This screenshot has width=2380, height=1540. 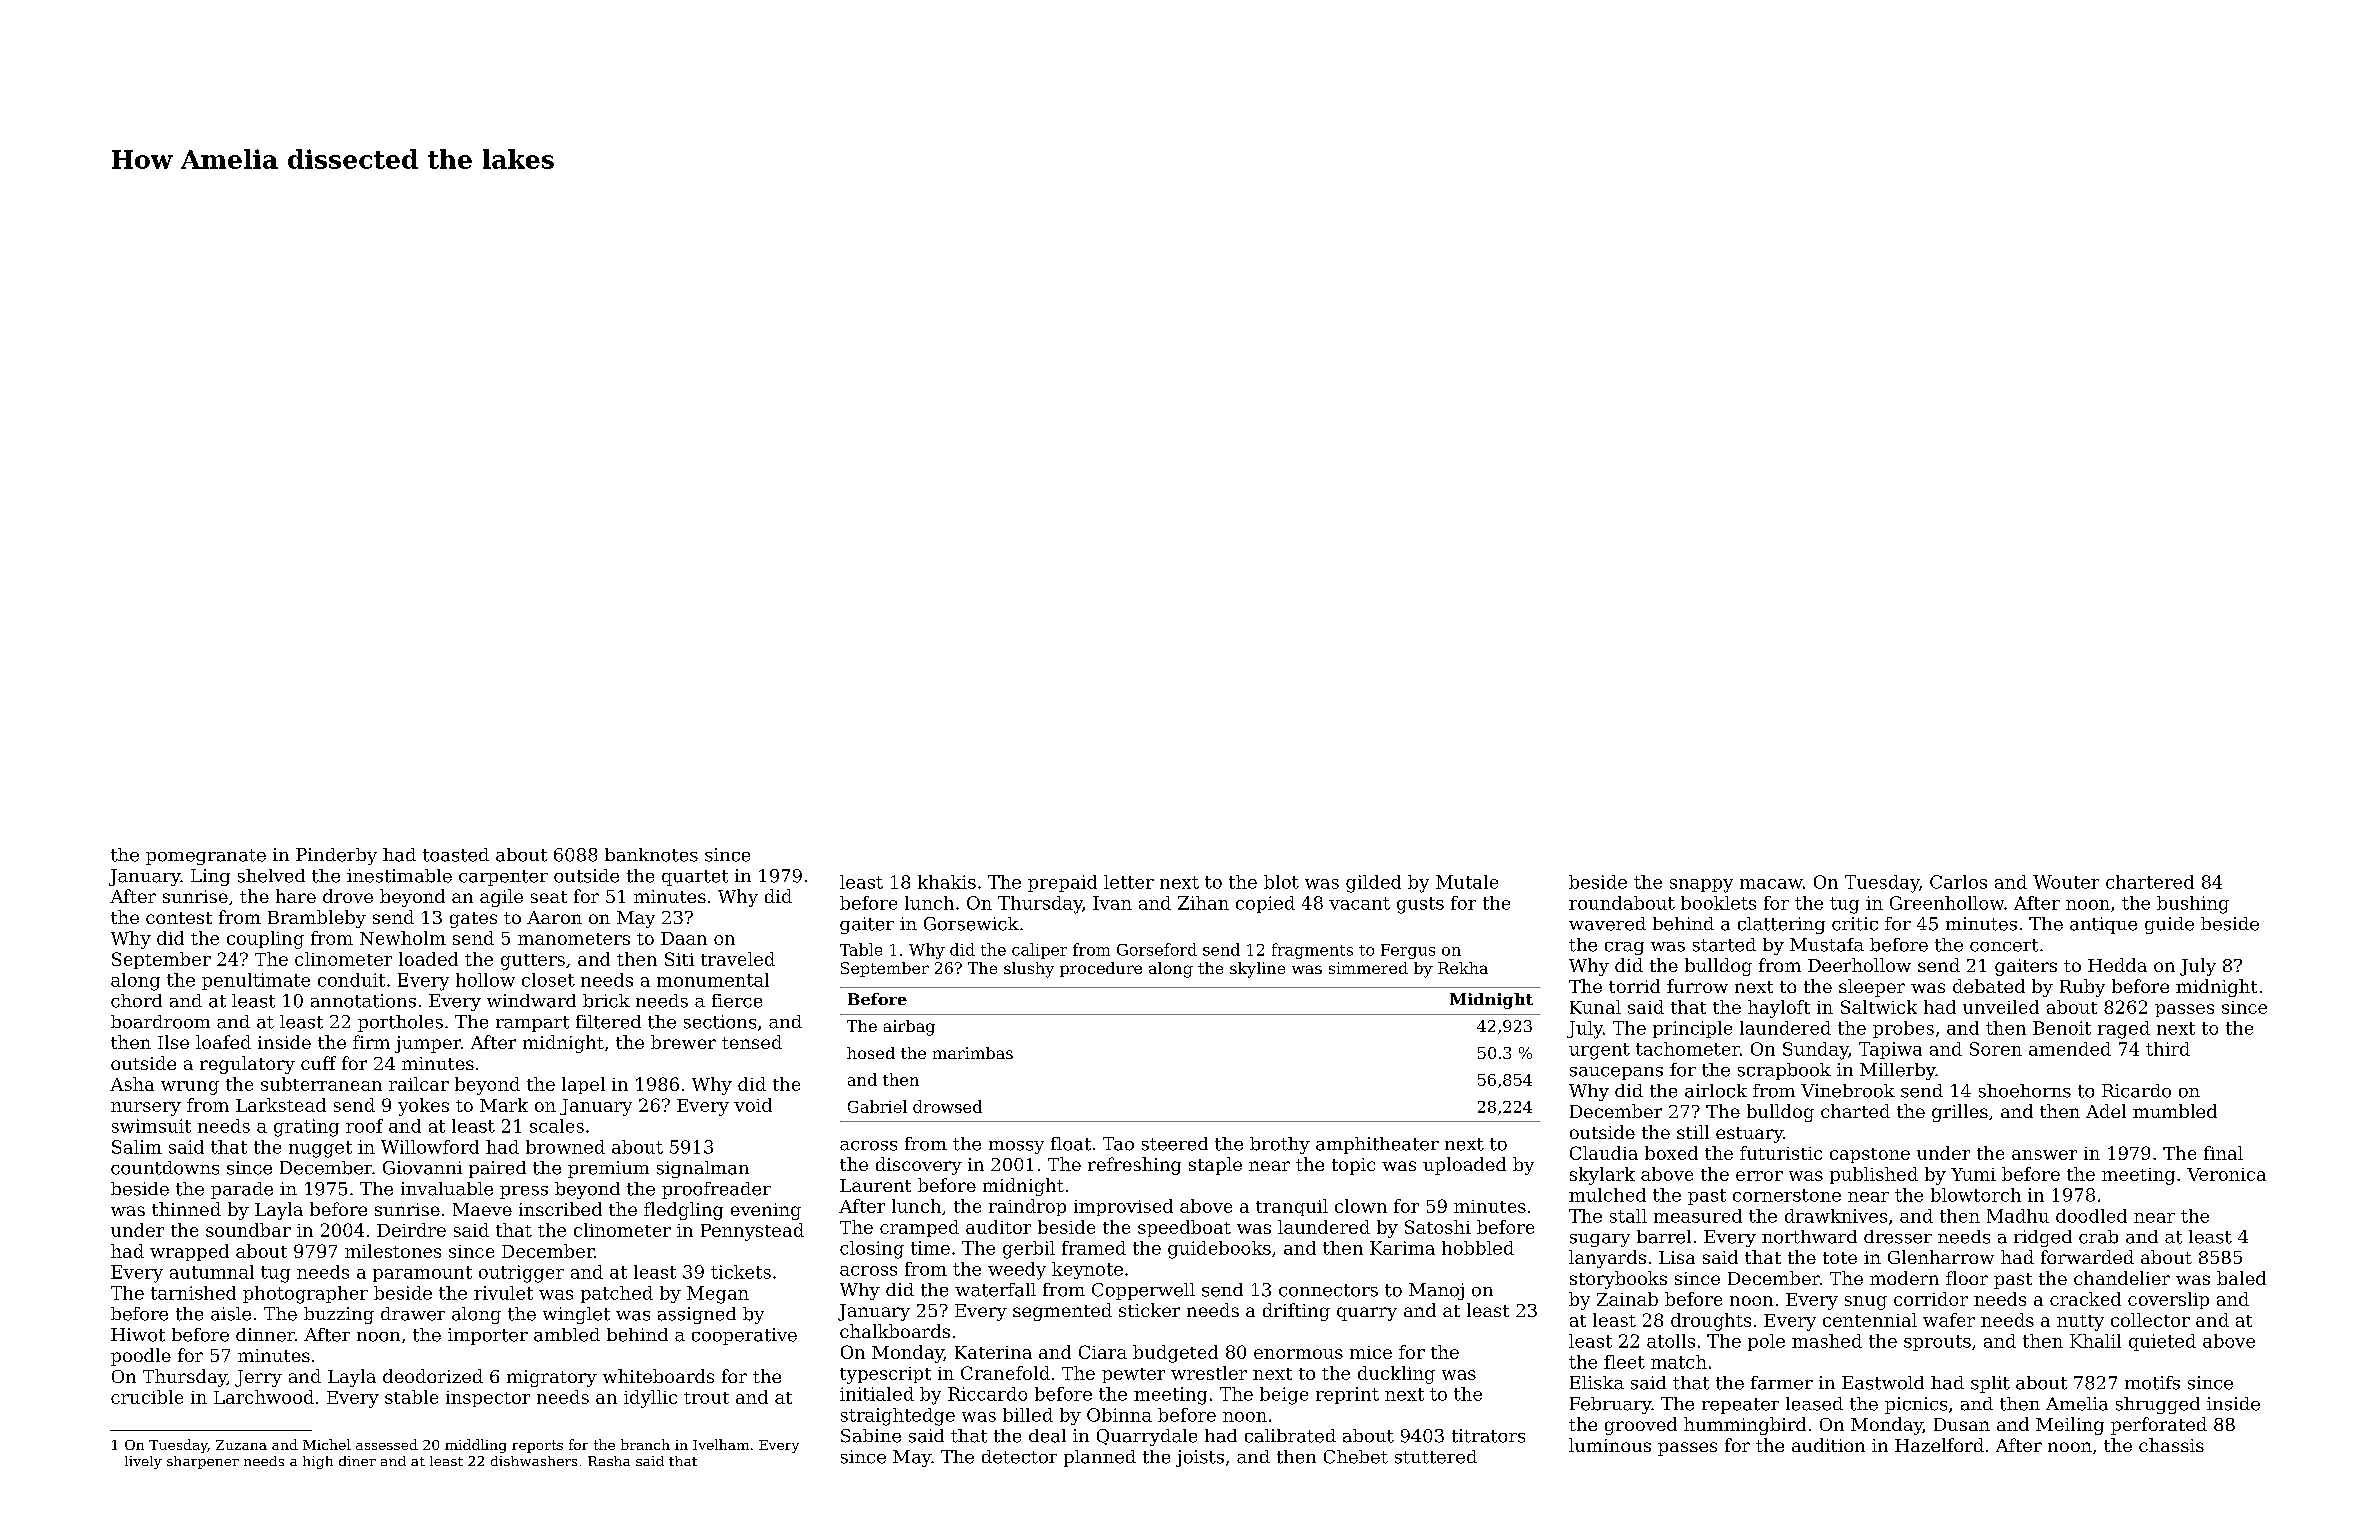 I want to click on banknotes, so click(x=651, y=855).
